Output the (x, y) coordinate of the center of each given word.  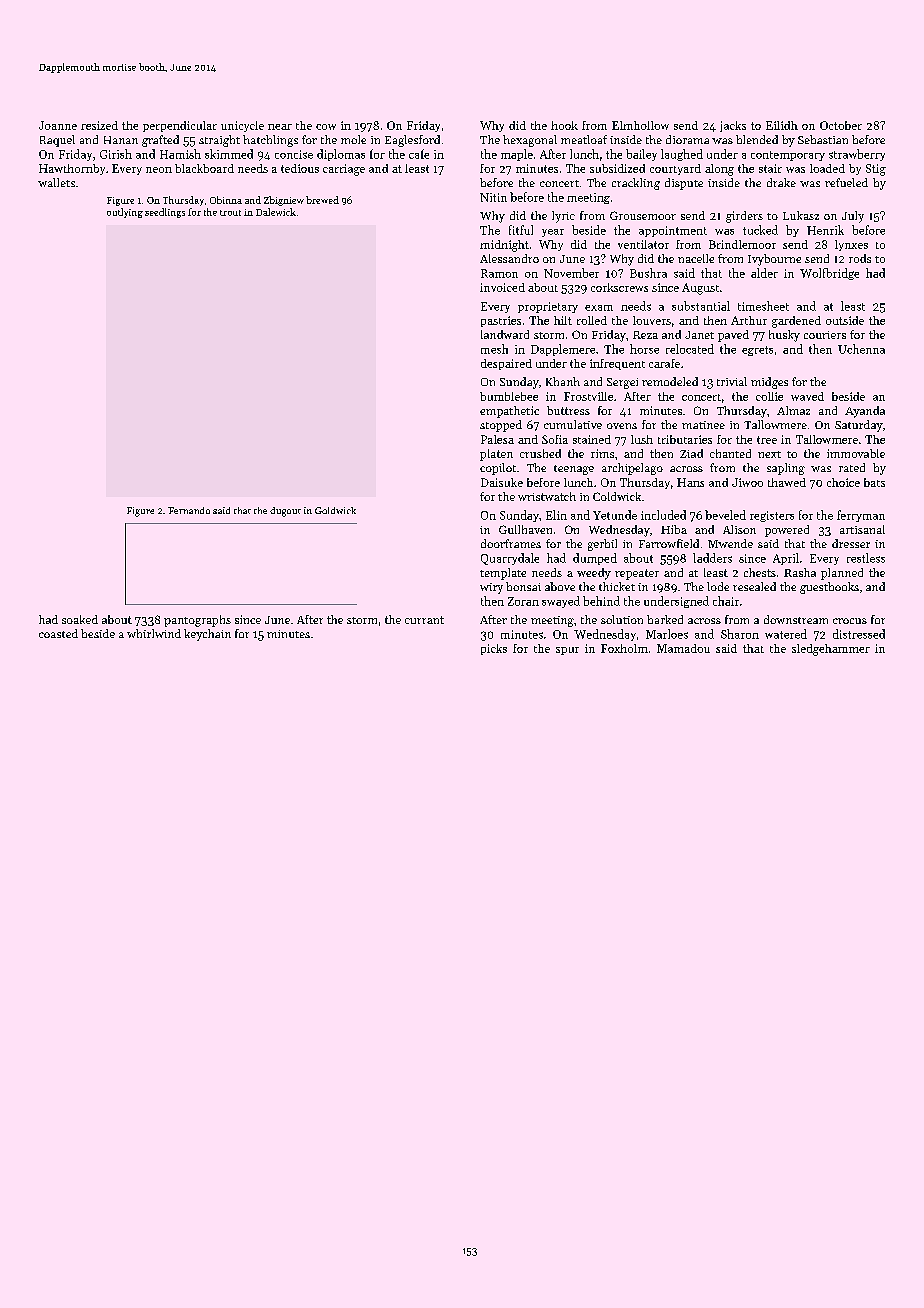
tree (767, 440)
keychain (207, 635)
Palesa (497, 439)
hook (564, 125)
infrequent (617, 364)
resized (99, 125)
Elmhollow (640, 125)
